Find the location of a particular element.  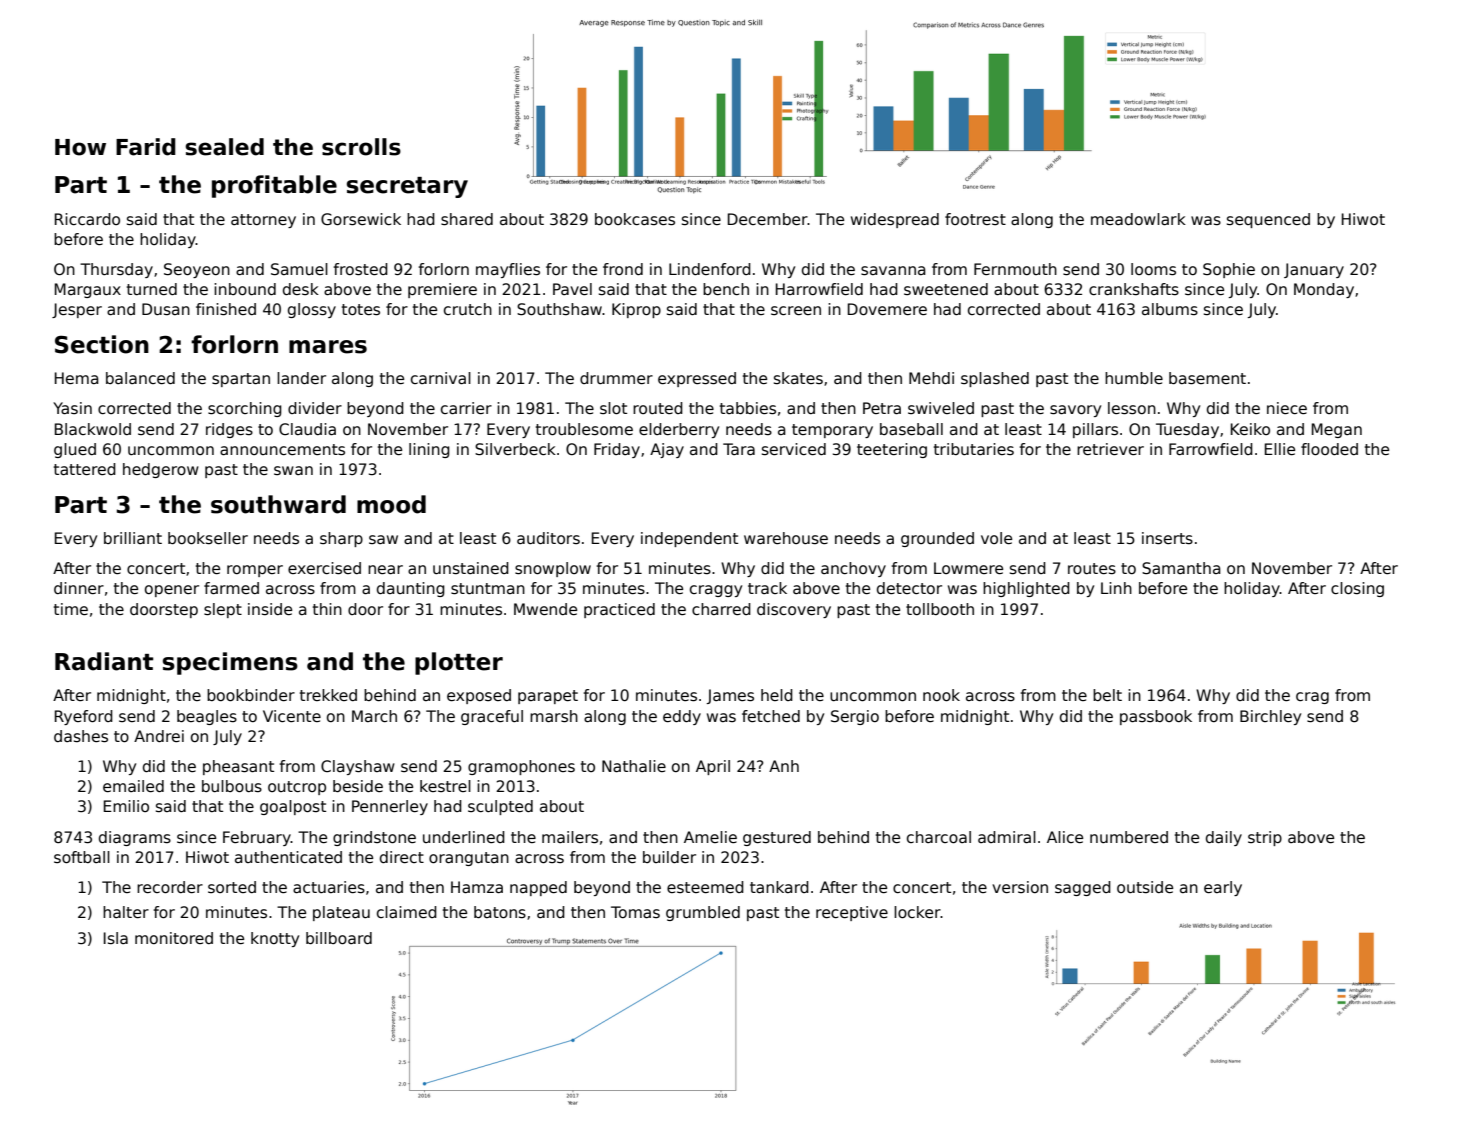

albums is located at coordinates (1170, 309).
